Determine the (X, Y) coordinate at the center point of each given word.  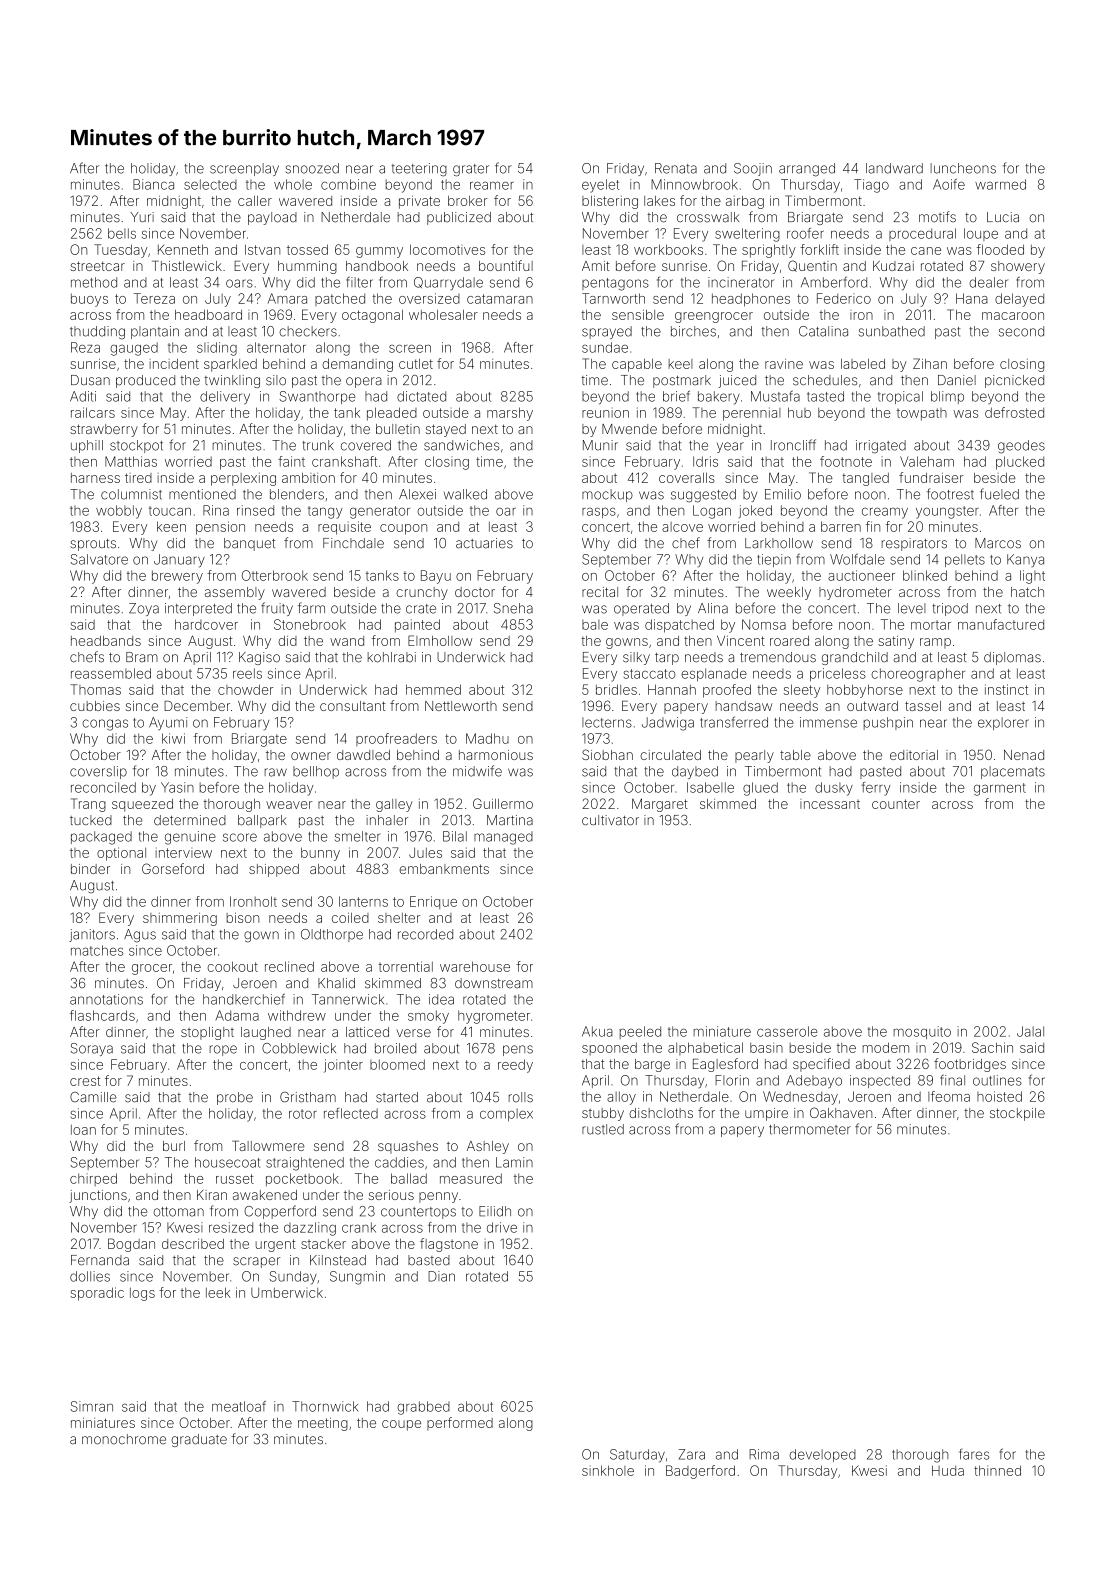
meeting (323, 1424)
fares (974, 1454)
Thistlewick (187, 266)
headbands (106, 641)
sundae (605, 347)
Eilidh (495, 1211)
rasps (599, 512)
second (1021, 331)
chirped (93, 1179)
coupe (401, 1425)
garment (1000, 789)
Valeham (927, 461)
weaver (289, 805)
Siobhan (607, 754)
